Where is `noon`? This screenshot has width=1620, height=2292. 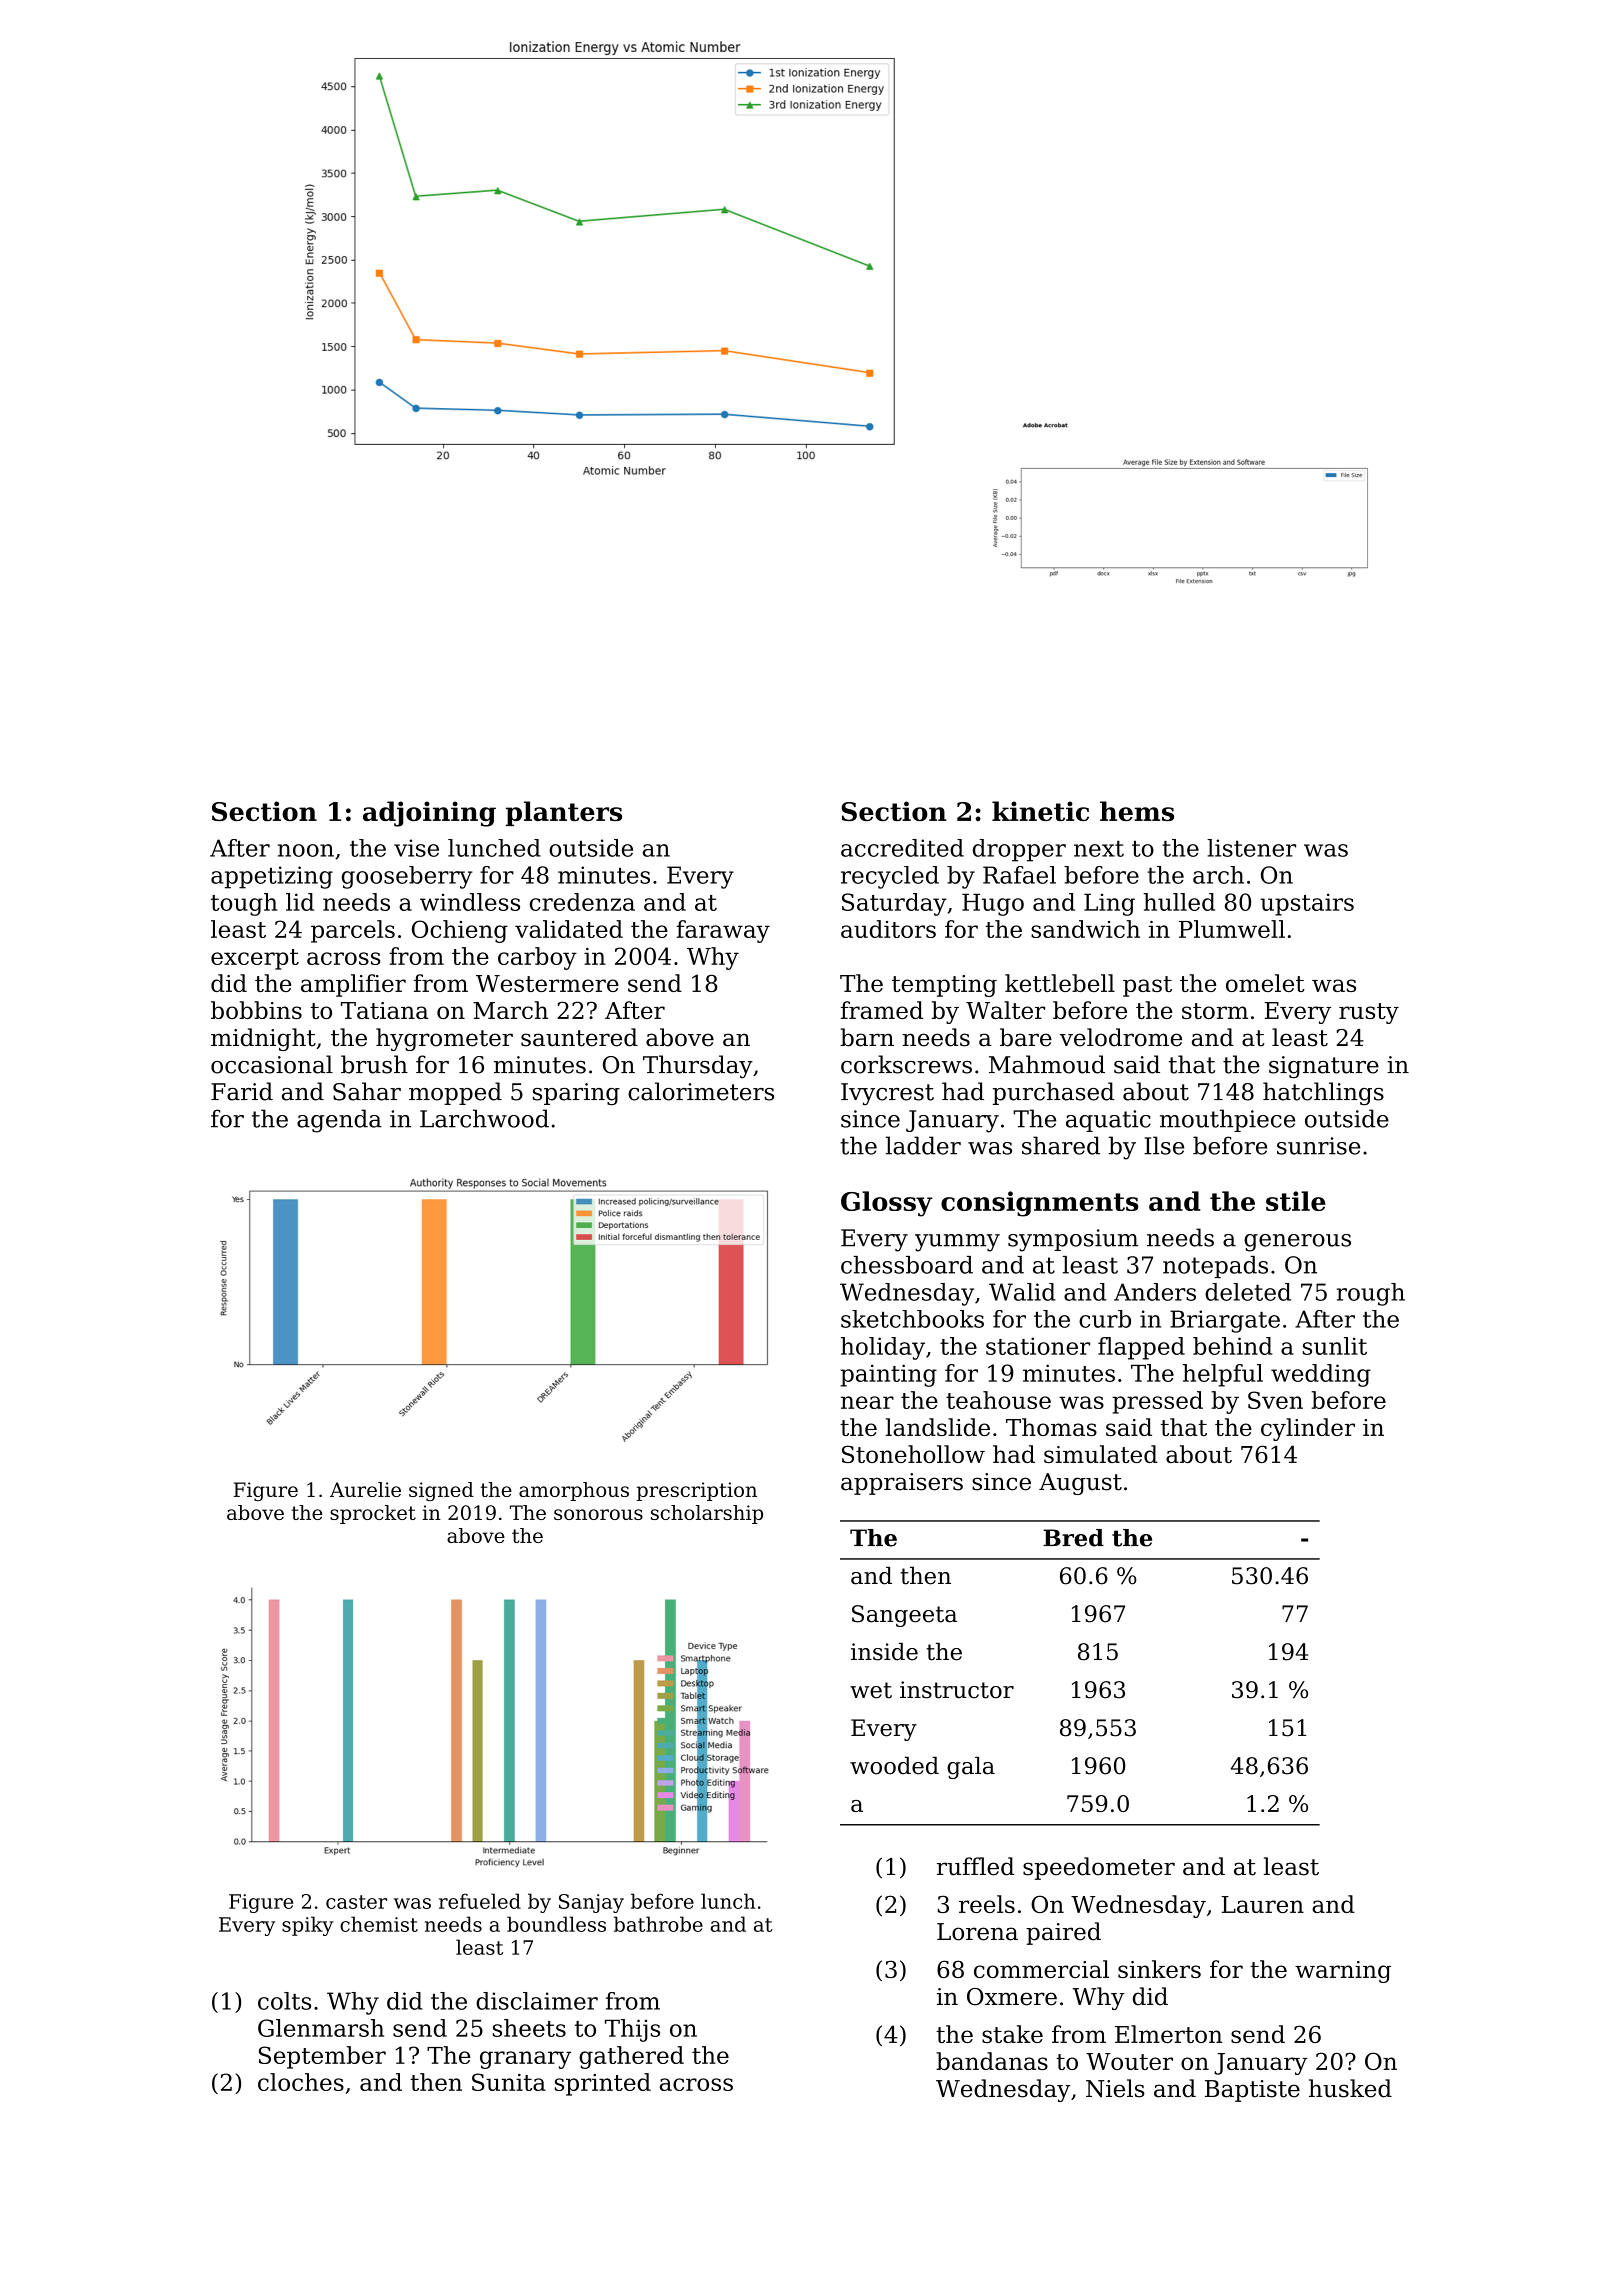 noon is located at coordinates (306, 850).
